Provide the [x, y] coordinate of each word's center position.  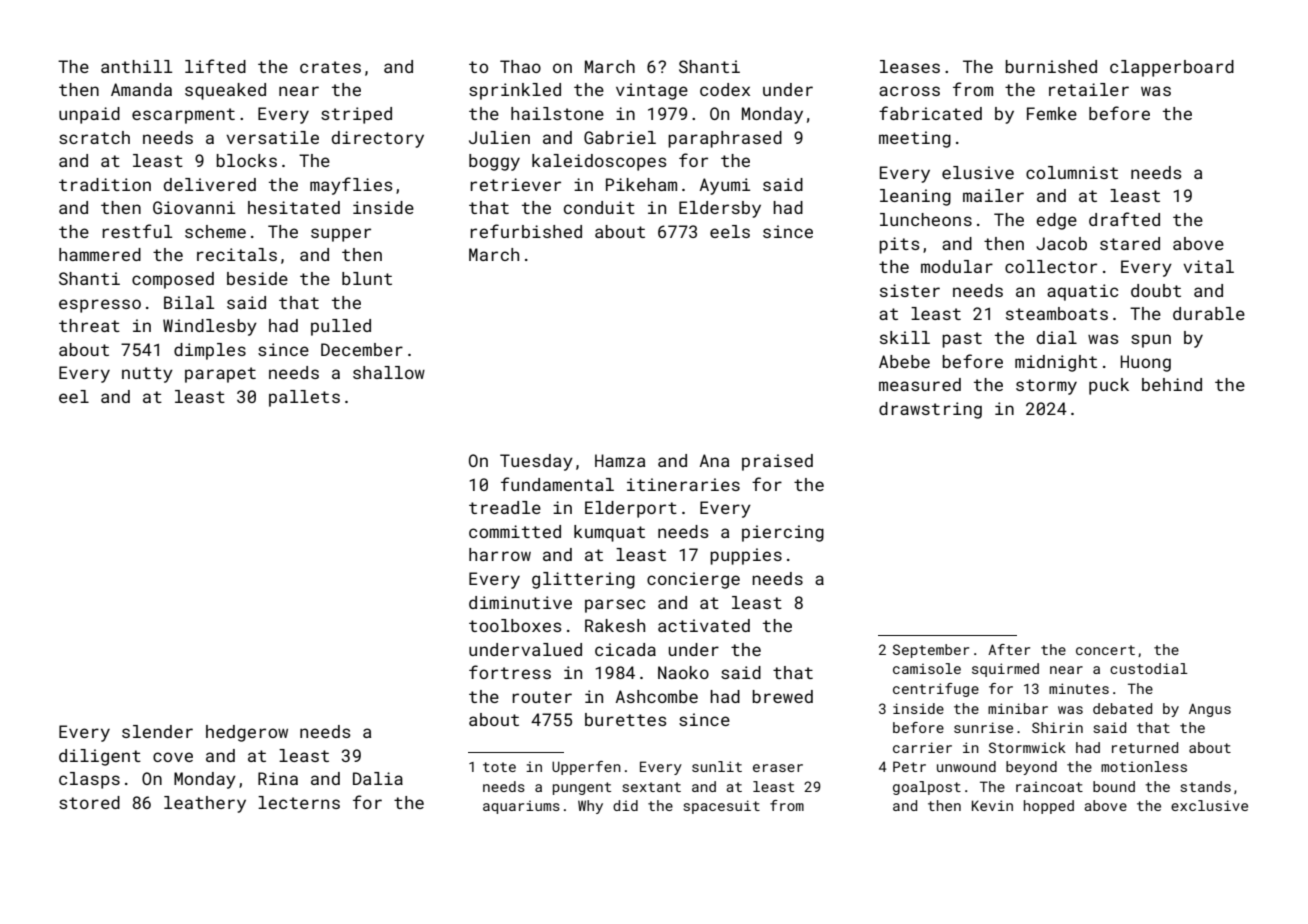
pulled [341, 327]
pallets [304, 398]
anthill [136, 66]
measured [920, 384]
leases [910, 66]
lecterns [299, 802]
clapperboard [1172, 68]
